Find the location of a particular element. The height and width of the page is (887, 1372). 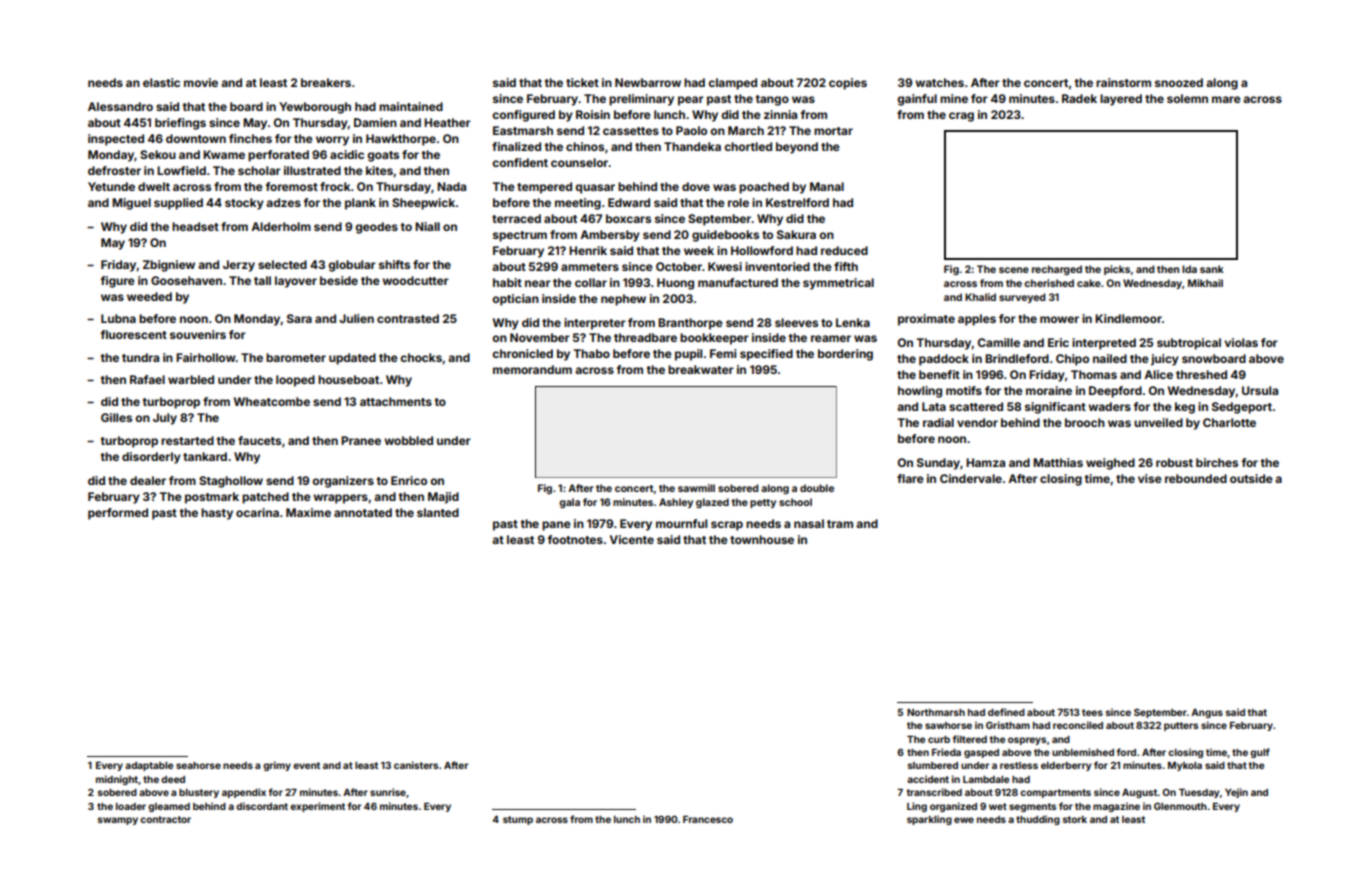

Charlotte is located at coordinates (1229, 422).
